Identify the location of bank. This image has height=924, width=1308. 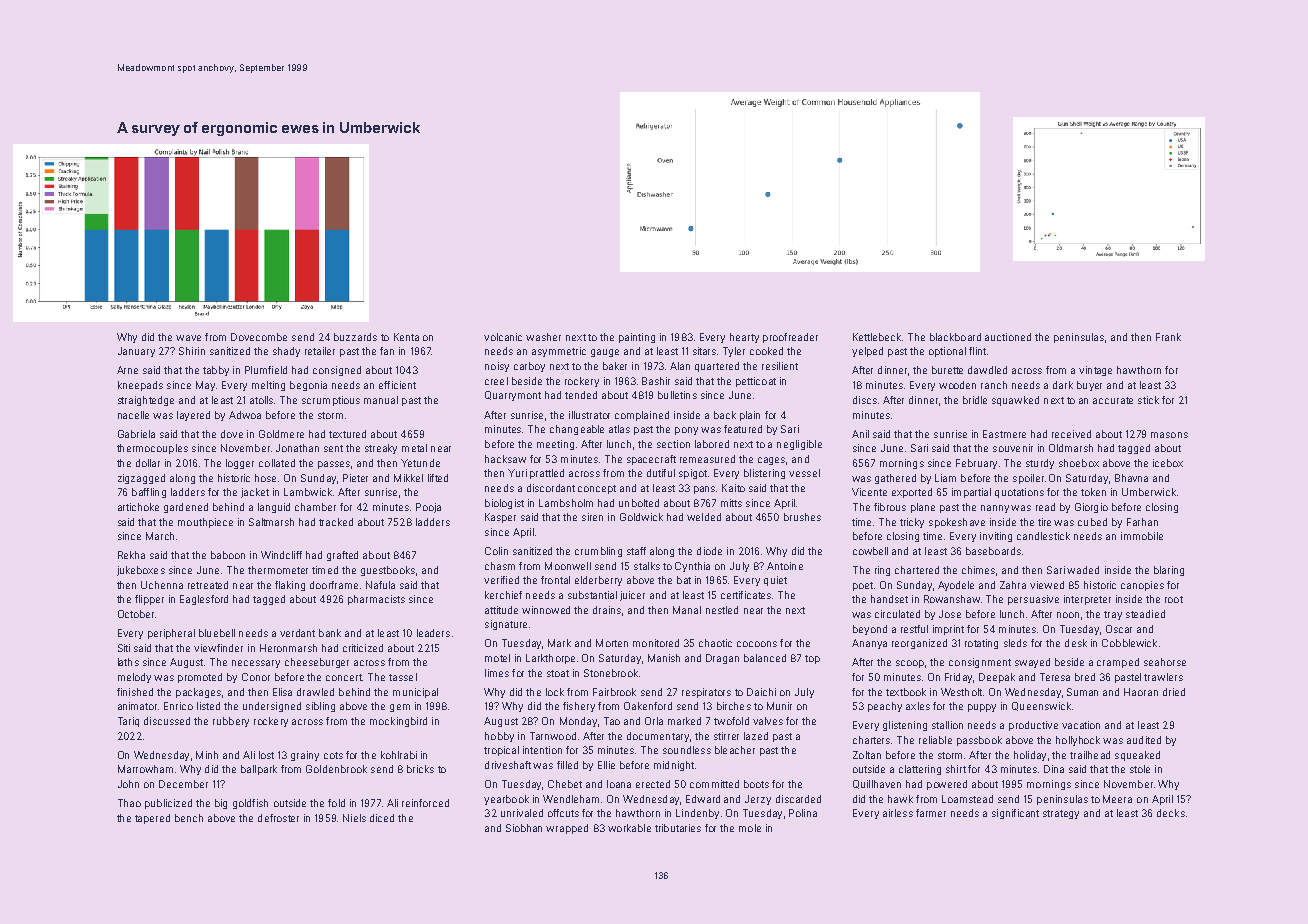
(330, 633).
